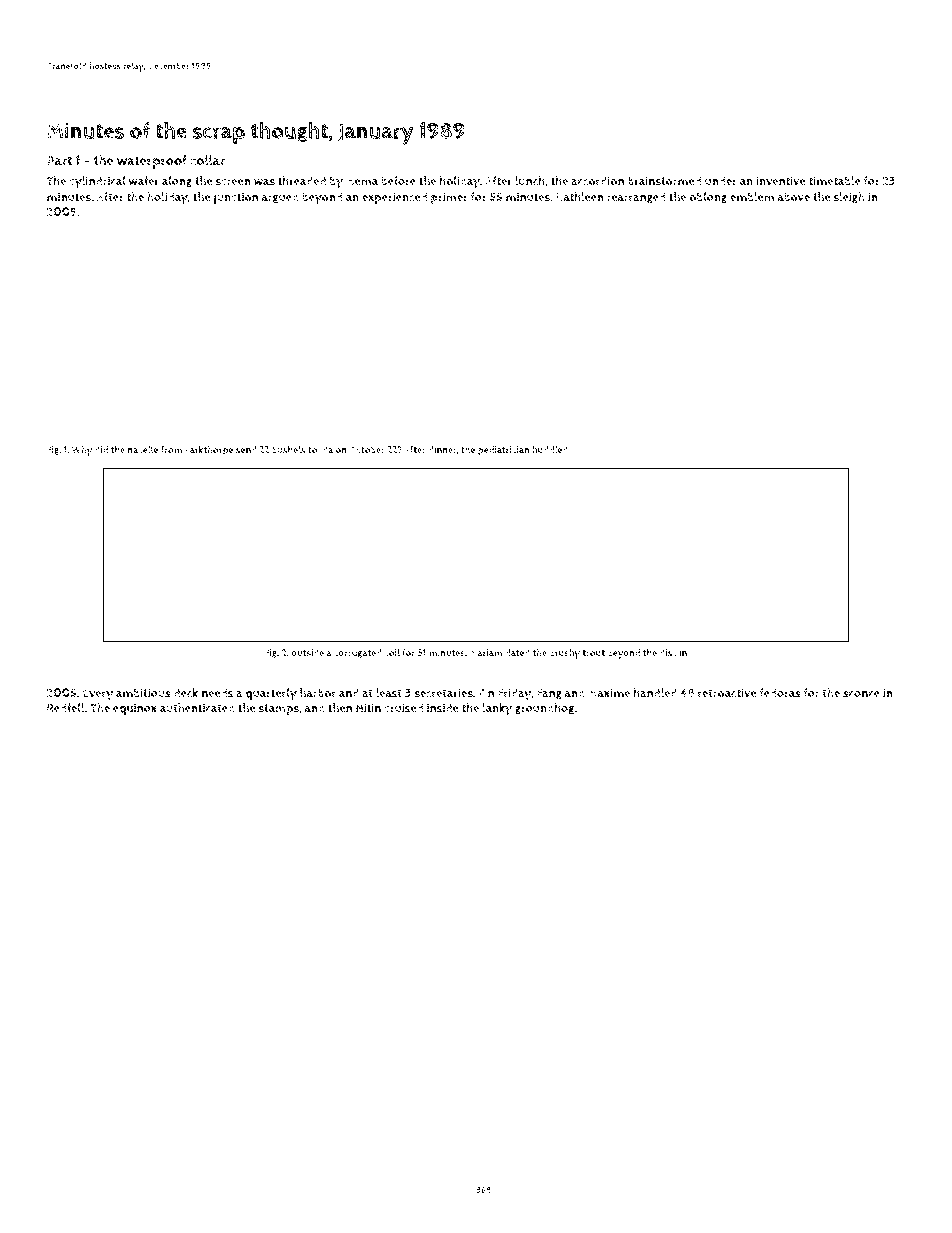  I want to click on above, so click(794, 197).
